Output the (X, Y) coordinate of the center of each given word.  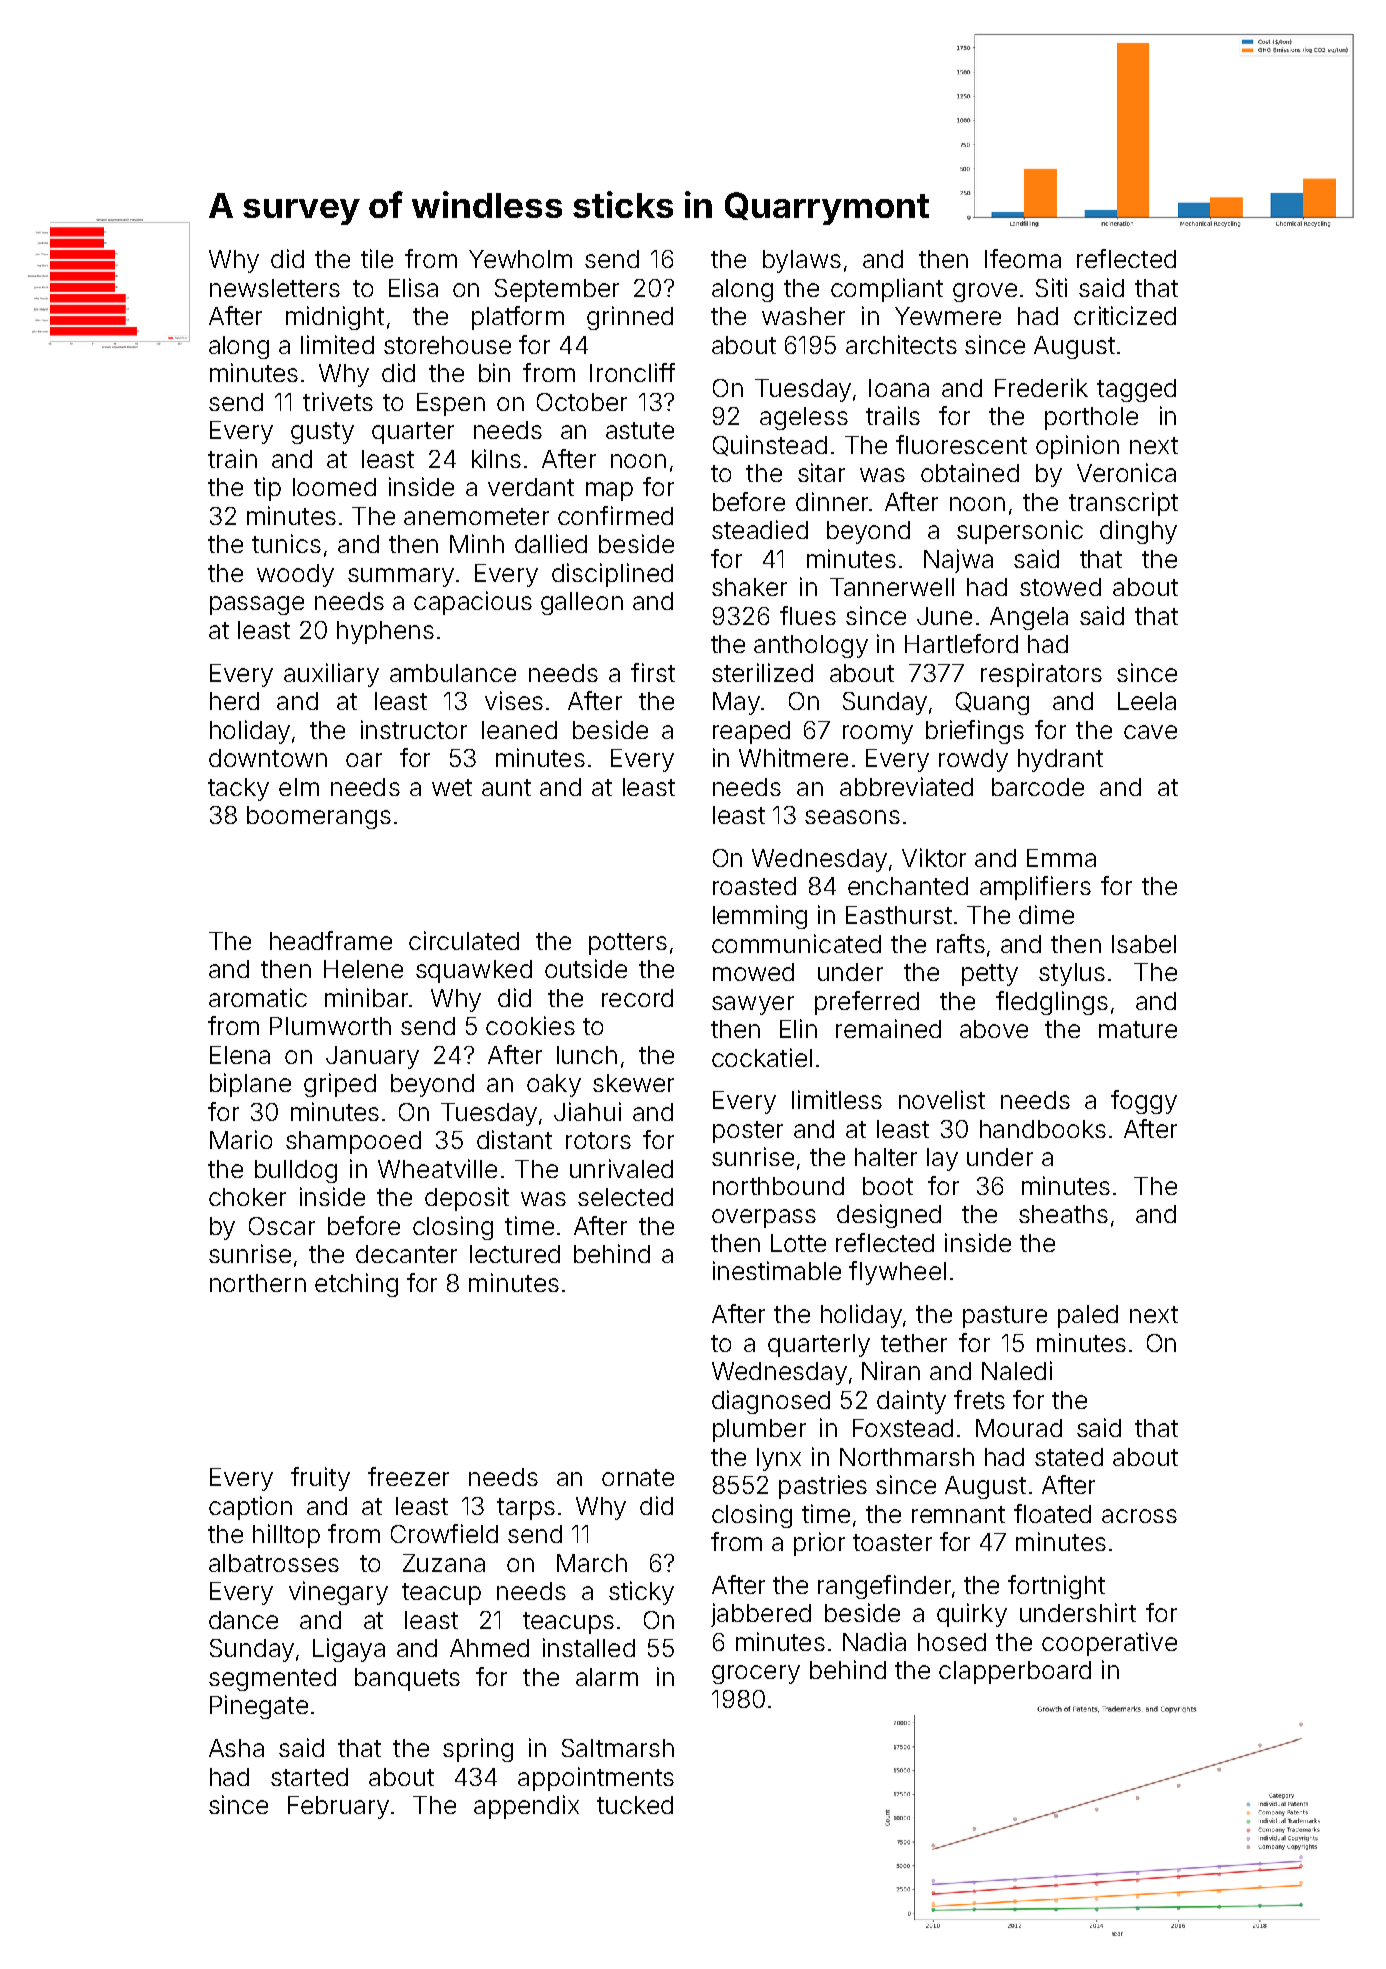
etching (356, 1285)
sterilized (762, 672)
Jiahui (587, 1111)
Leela (1147, 701)
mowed (753, 972)
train (232, 458)
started (309, 1777)
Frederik (1041, 387)
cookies (530, 1025)
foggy (1144, 1102)
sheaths (1063, 1214)
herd (234, 701)
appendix (526, 1807)
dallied (551, 543)
